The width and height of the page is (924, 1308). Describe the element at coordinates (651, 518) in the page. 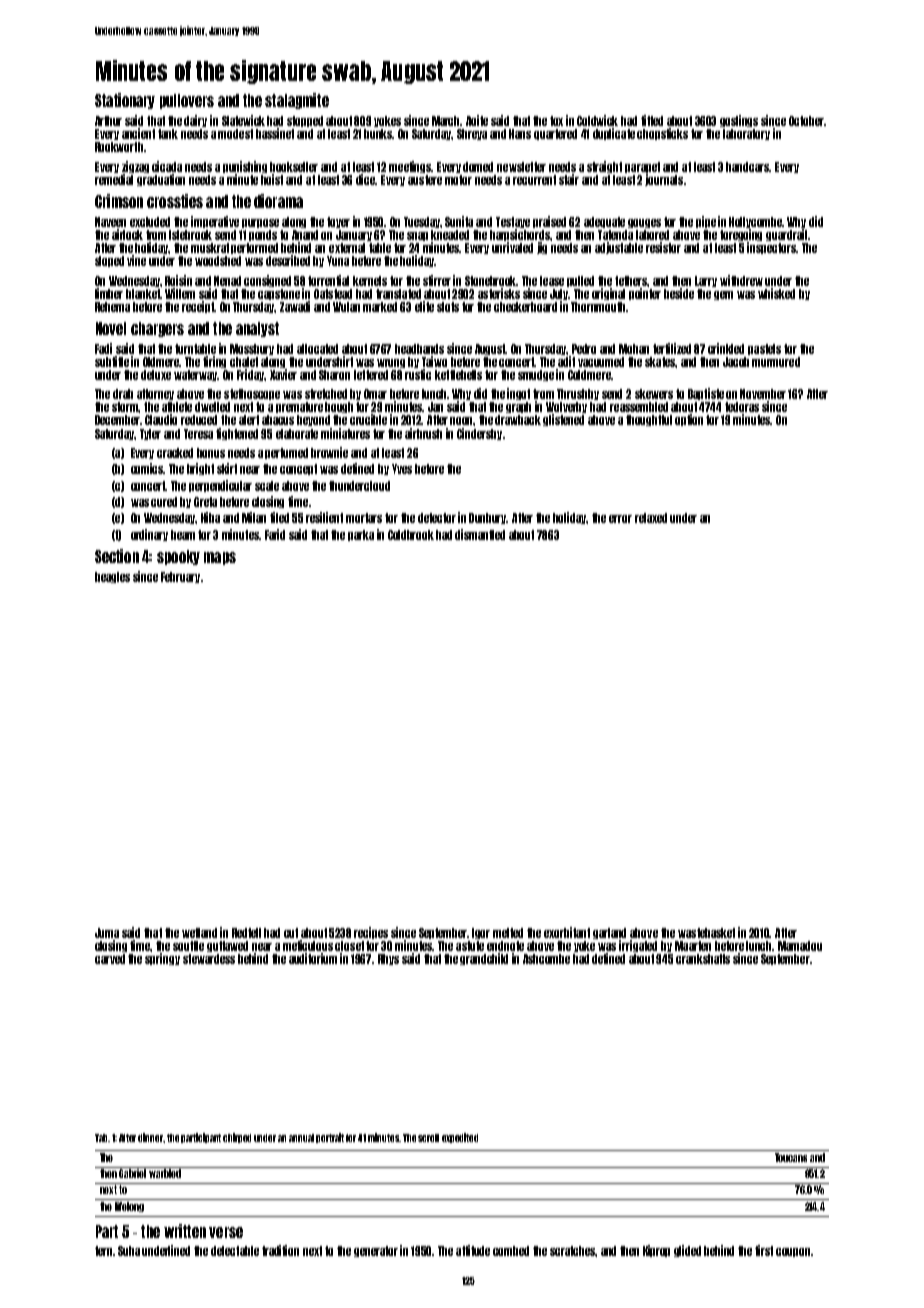

I see `relaxed` at that location.
